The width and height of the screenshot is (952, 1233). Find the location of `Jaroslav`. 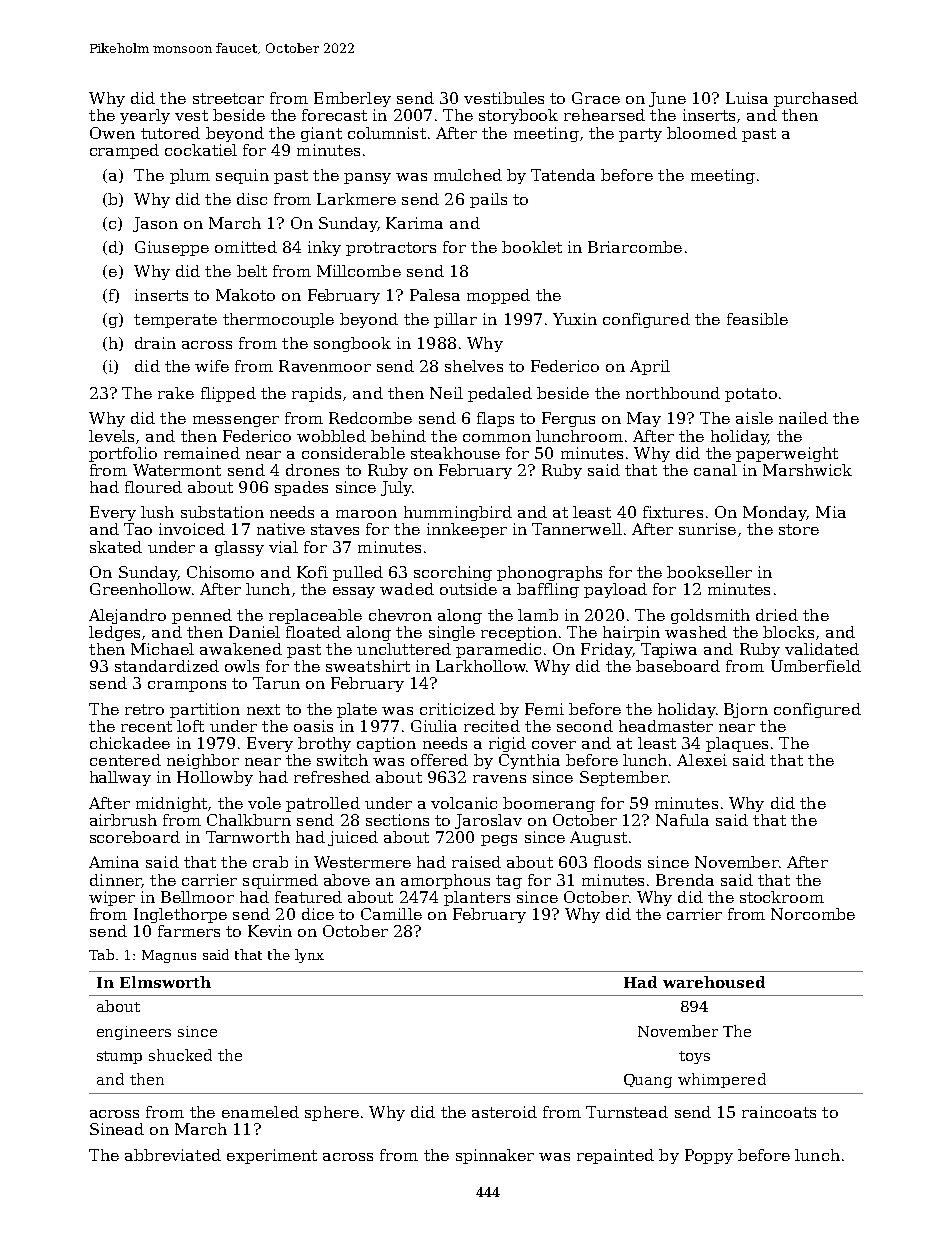

Jaroslav is located at coordinates (488, 821).
